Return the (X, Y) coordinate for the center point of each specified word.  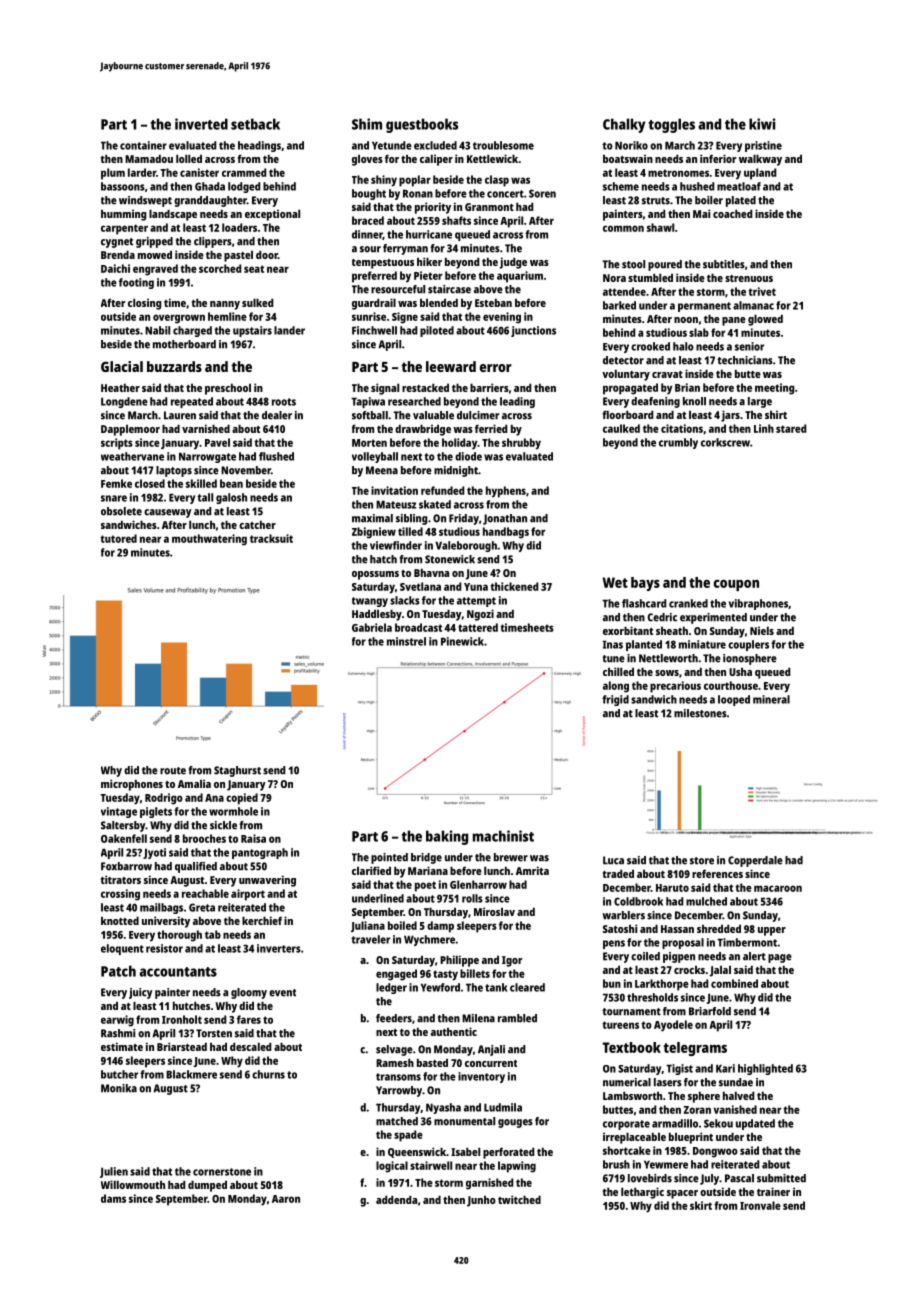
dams (113, 1198)
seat (254, 269)
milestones (700, 713)
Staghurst (237, 771)
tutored (118, 538)
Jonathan (505, 519)
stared (791, 428)
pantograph (260, 853)
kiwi (762, 124)
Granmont (489, 207)
